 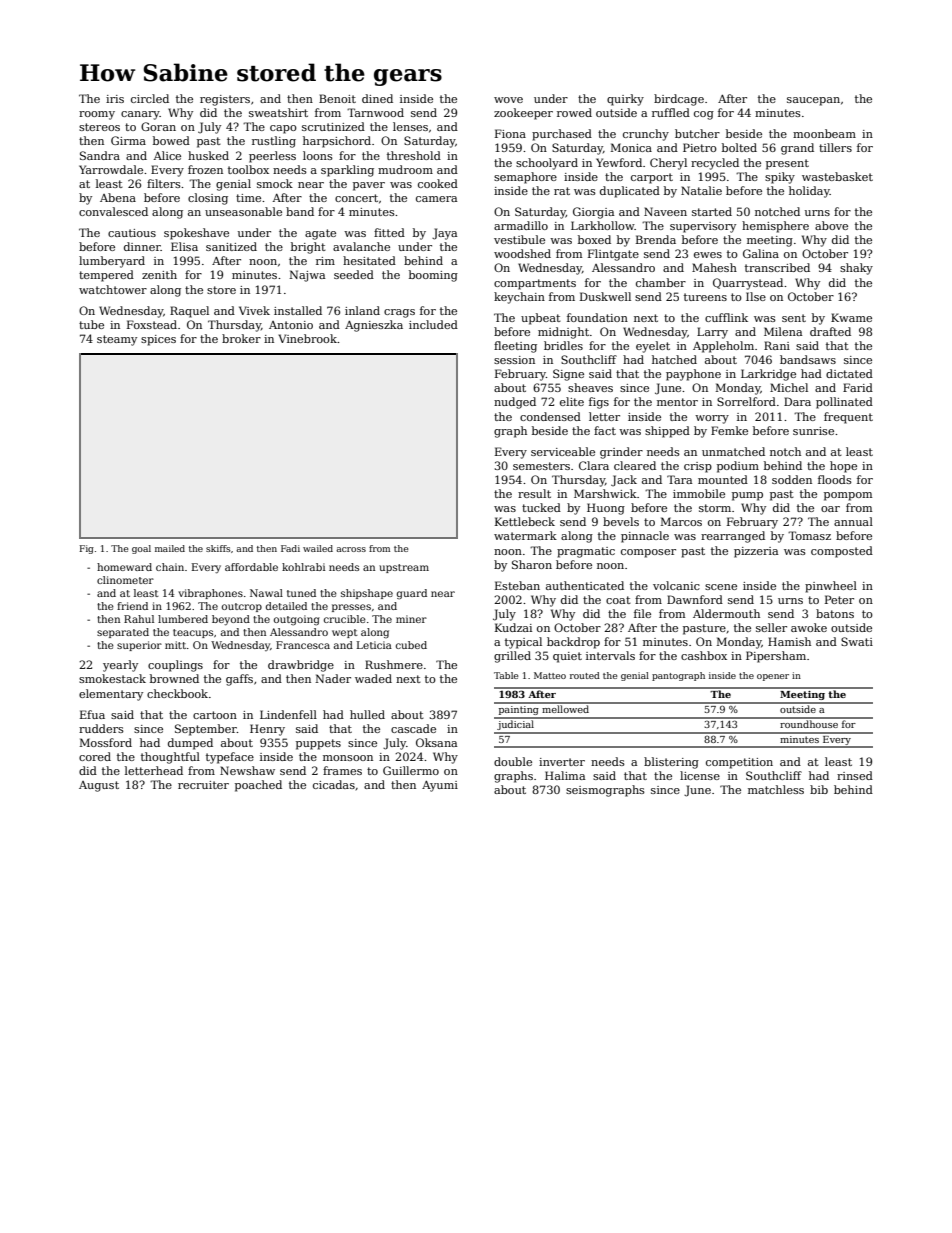 I want to click on fitted, so click(x=389, y=232).
